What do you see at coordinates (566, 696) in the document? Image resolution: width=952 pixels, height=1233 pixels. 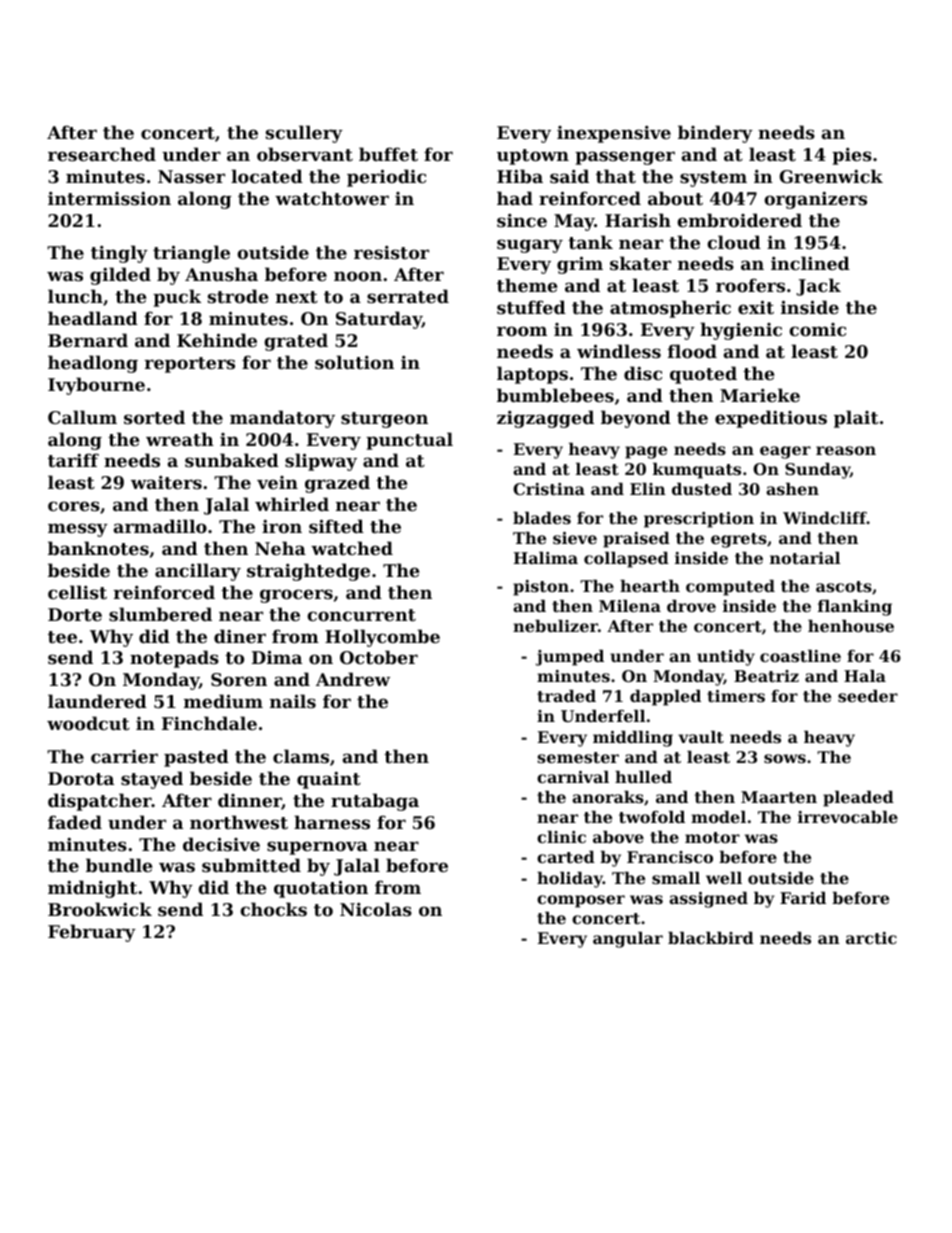 I see `traded` at bounding box center [566, 696].
